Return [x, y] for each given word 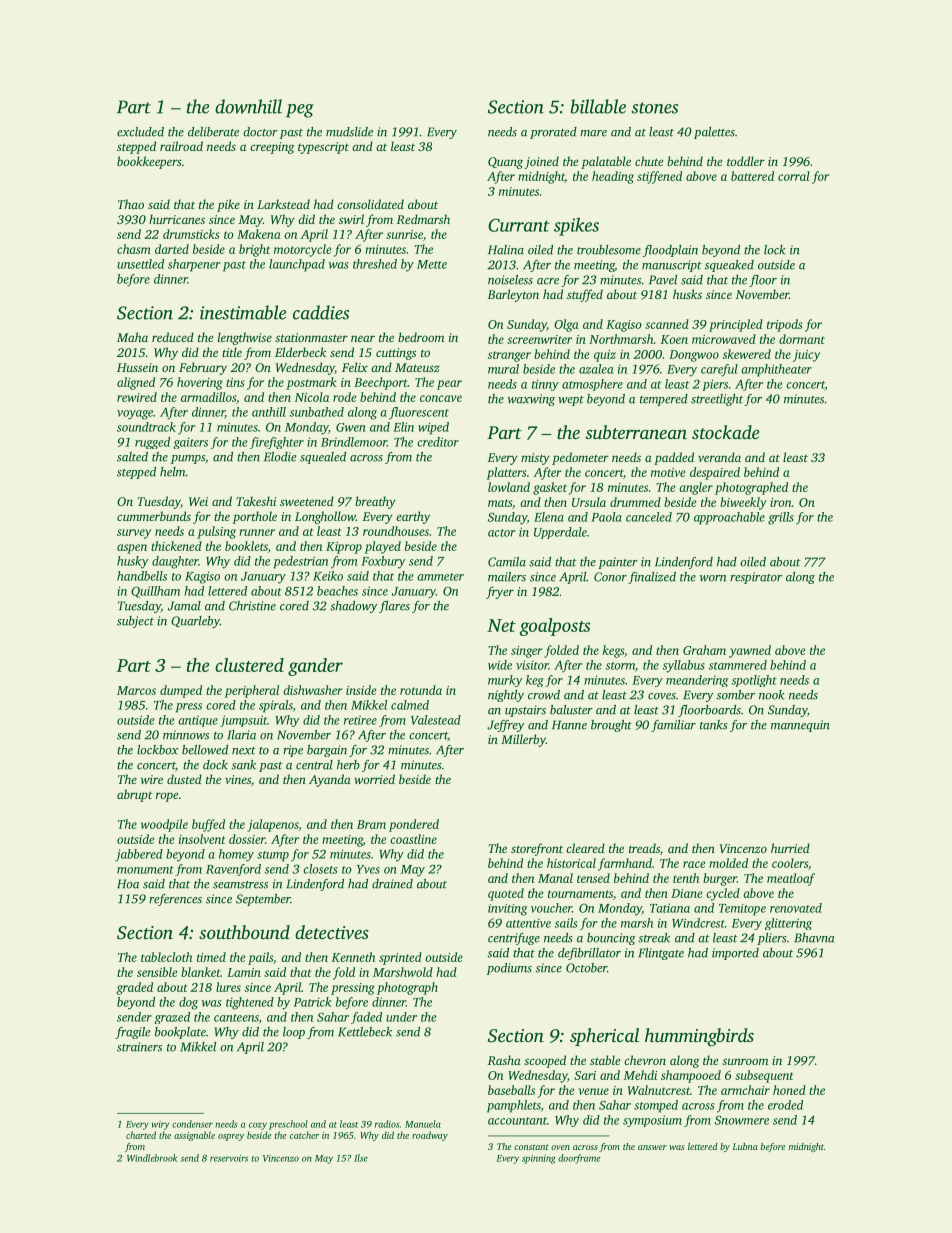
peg [300, 111]
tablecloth [166, 957]
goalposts [554, 627]
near [363, 338]
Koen [674, 339]
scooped [545, 1061]
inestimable [243, 312]
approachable [729, 518]
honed [789, 1090]
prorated [553, 133]
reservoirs [229, 1158]
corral [794, 176]
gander [315, 667]
